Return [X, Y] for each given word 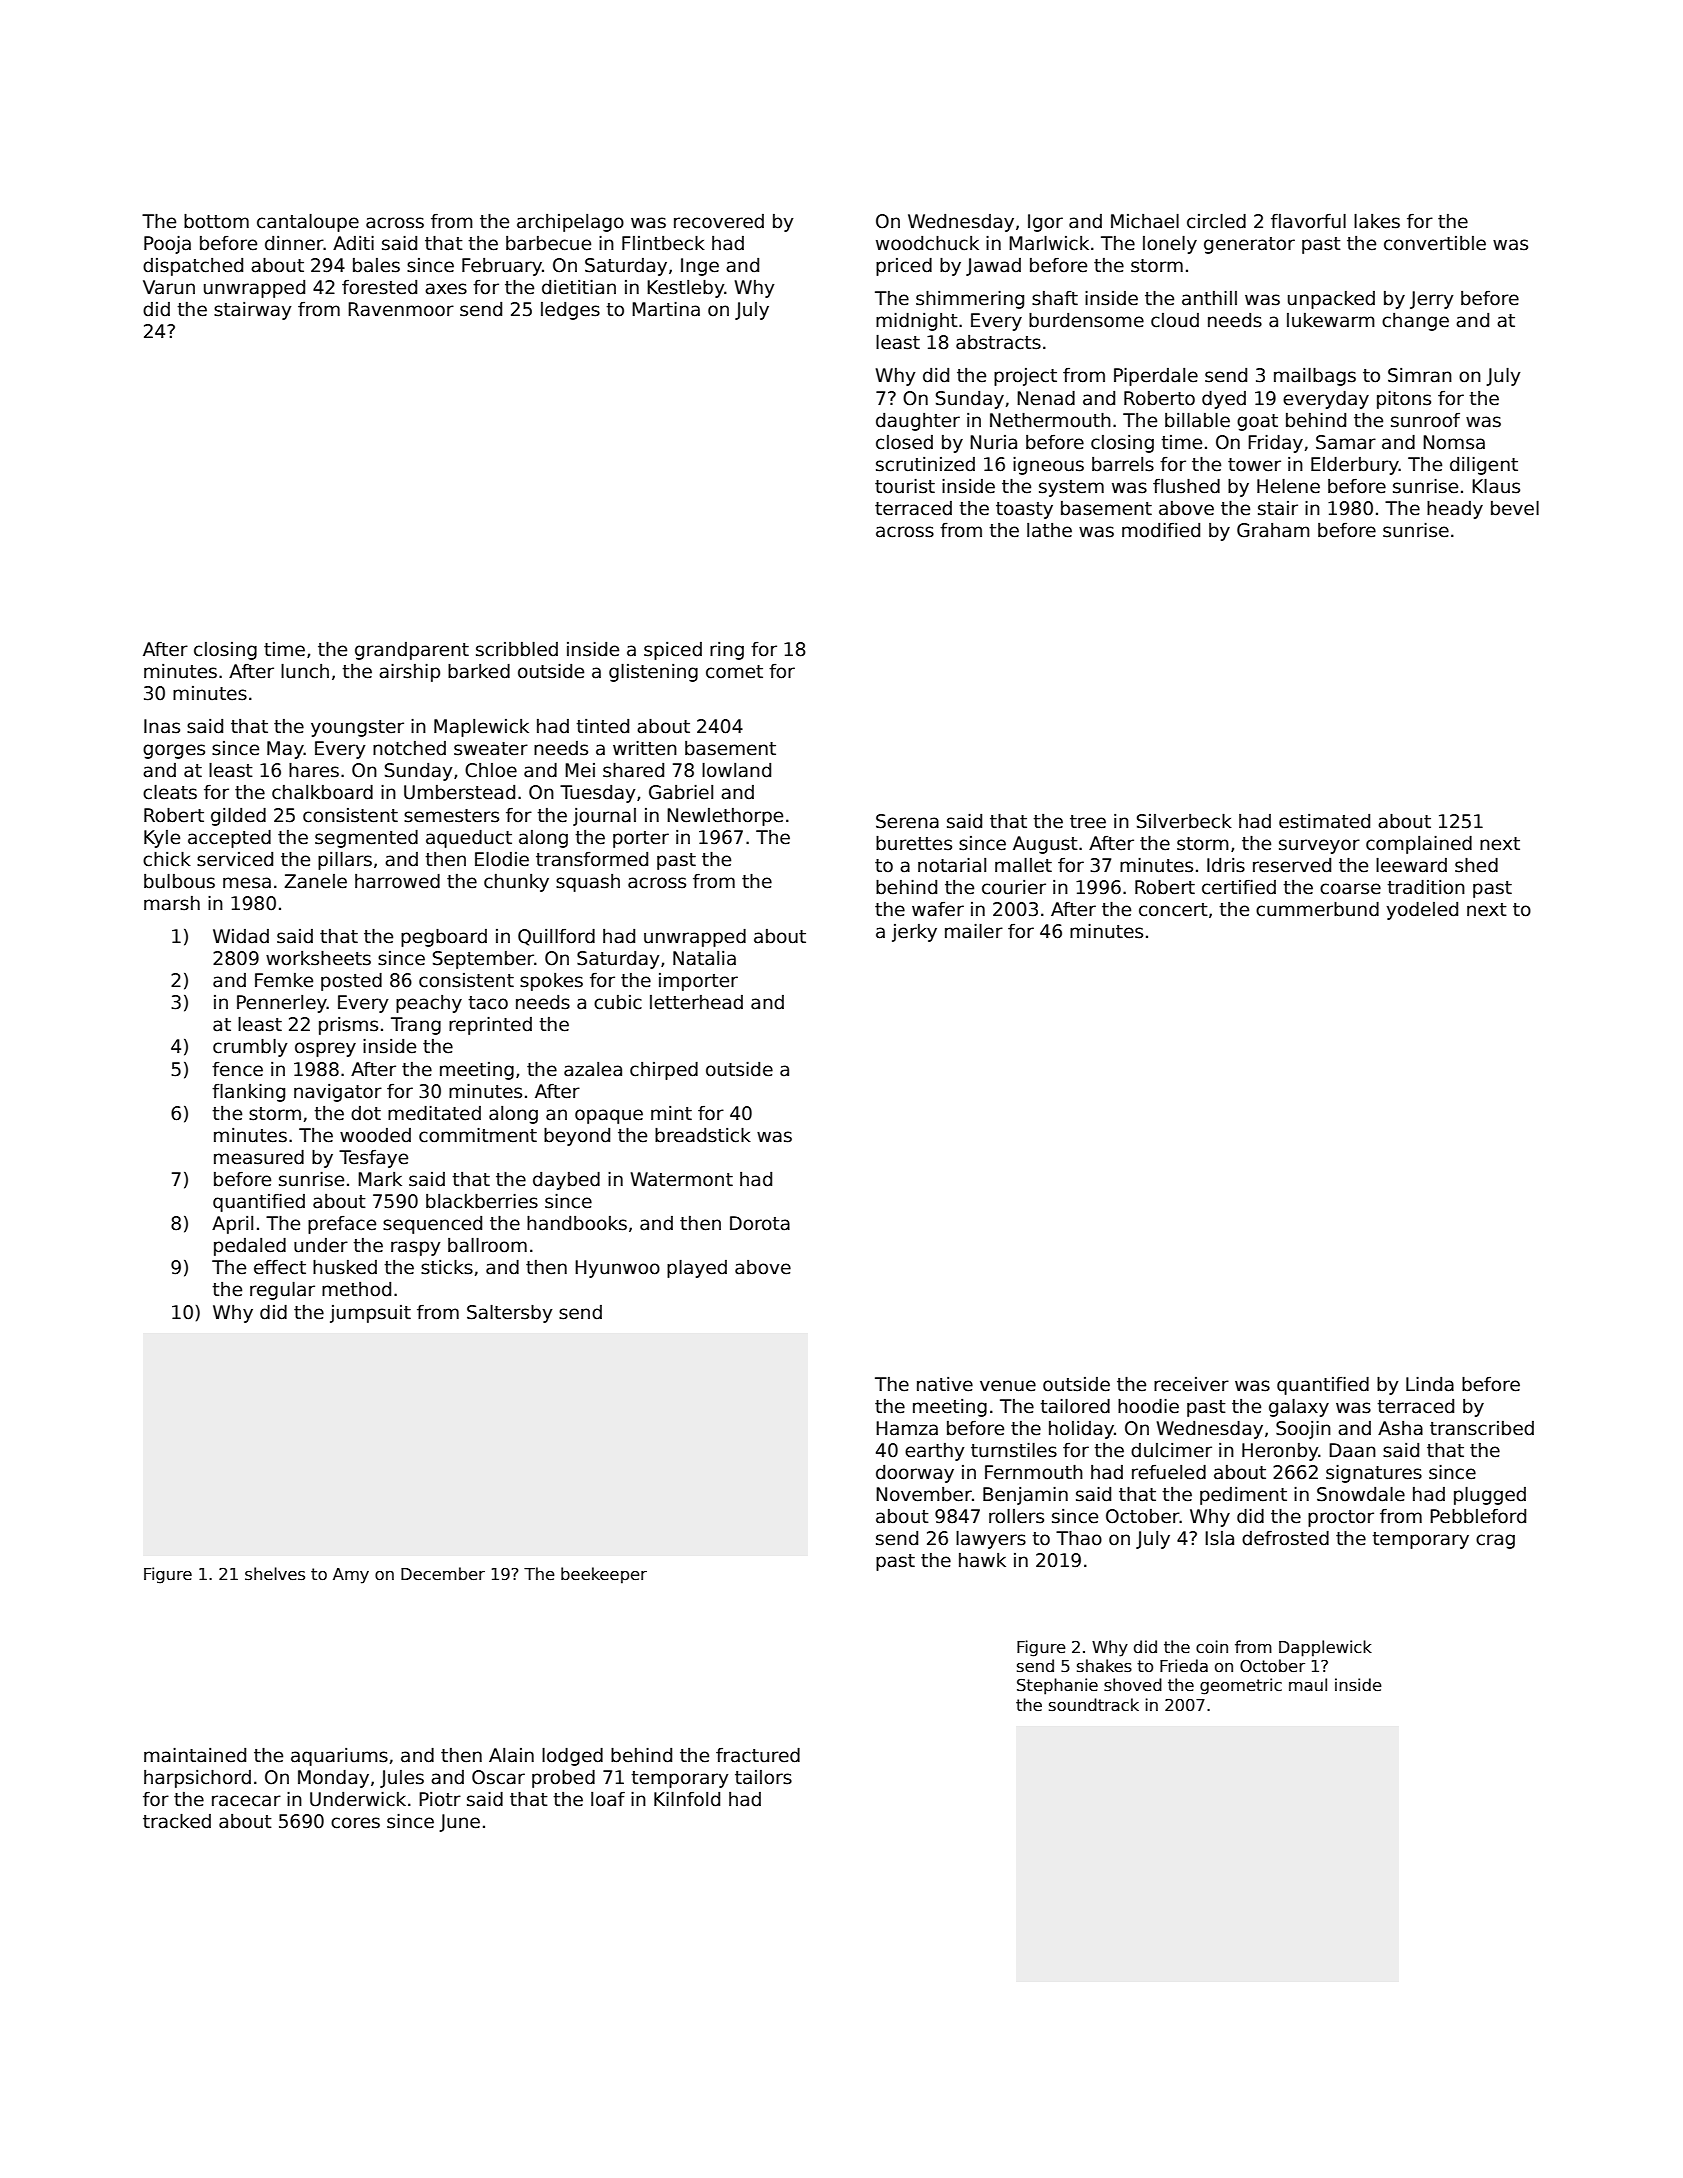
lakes [1377, 221]
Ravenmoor [401, 309]
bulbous [179, 881]
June [459, 1823]
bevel [1515, 508]
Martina [666, 309]
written [645, 748]
